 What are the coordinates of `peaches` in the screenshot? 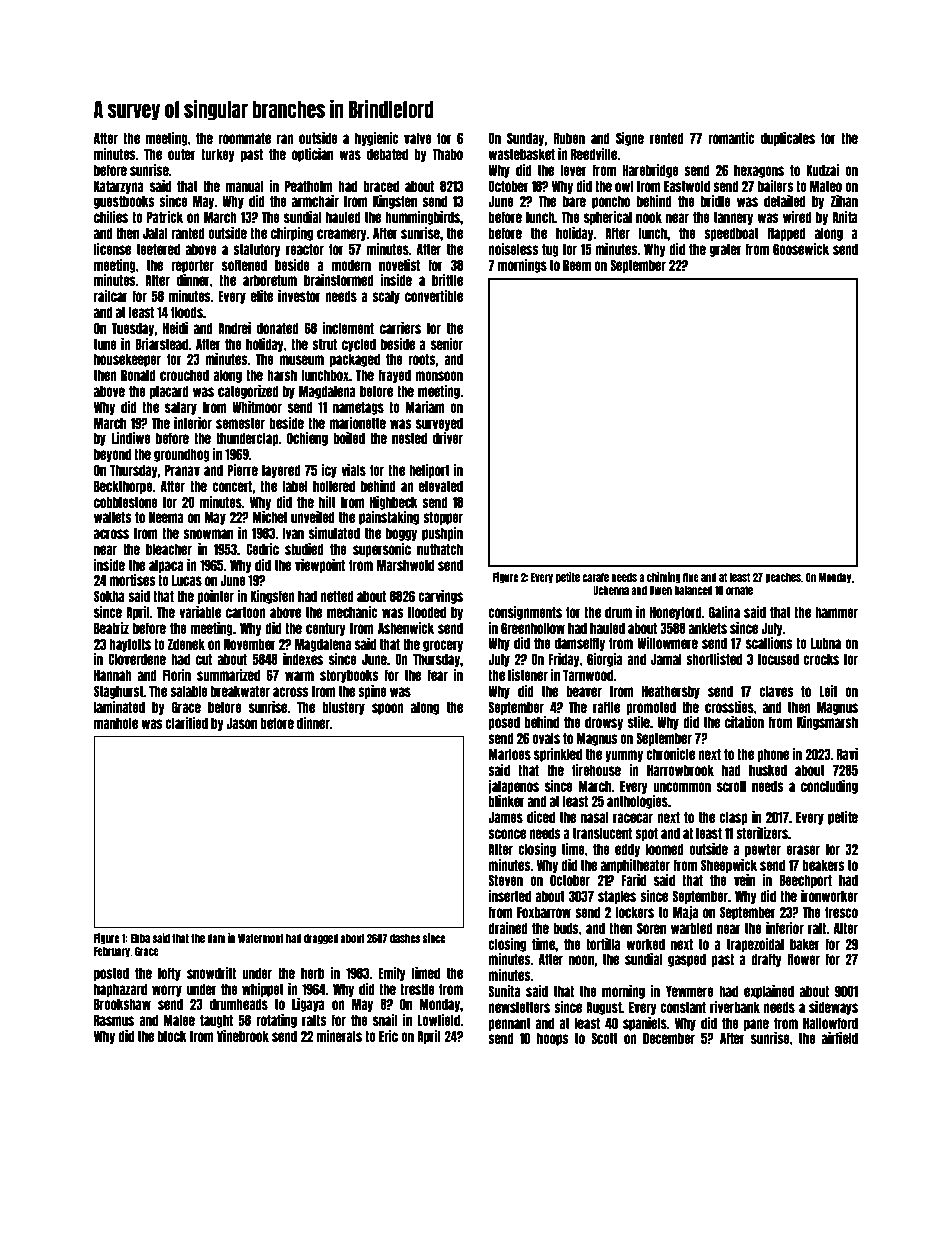 It's located at (783, 578).
